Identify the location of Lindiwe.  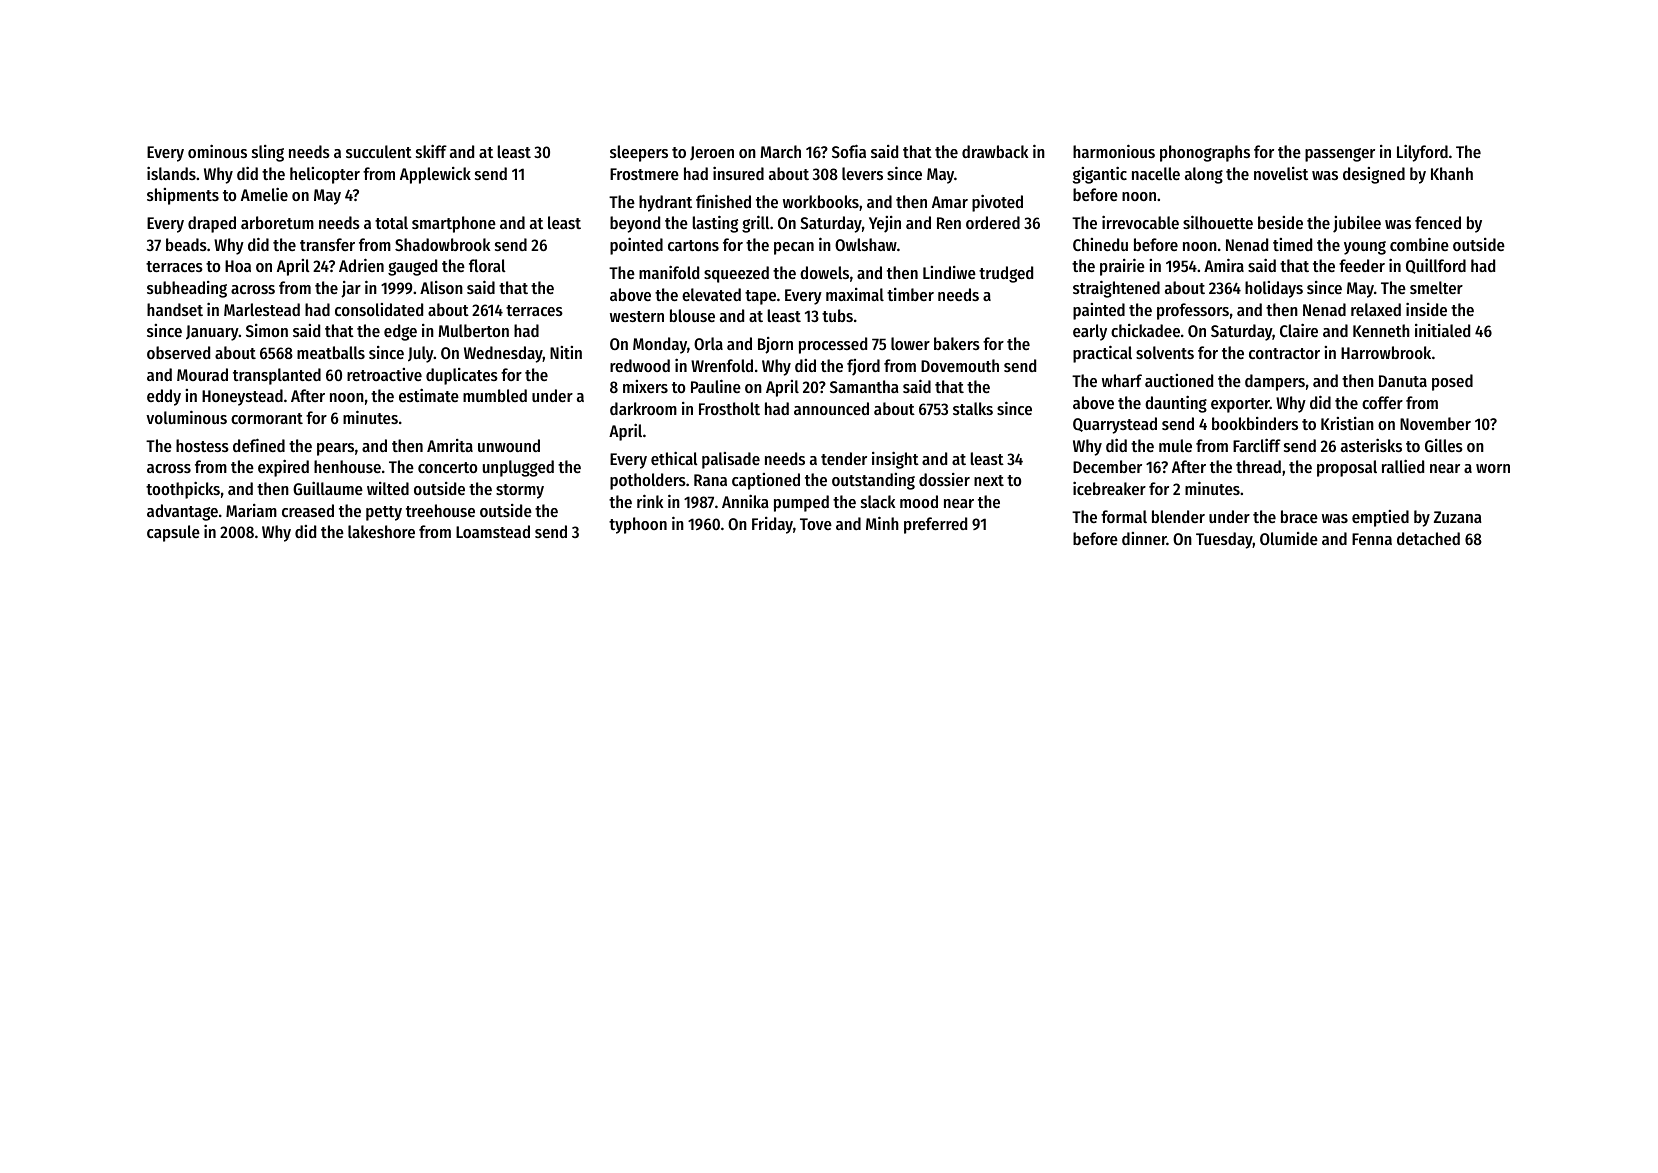
(949, 272).
